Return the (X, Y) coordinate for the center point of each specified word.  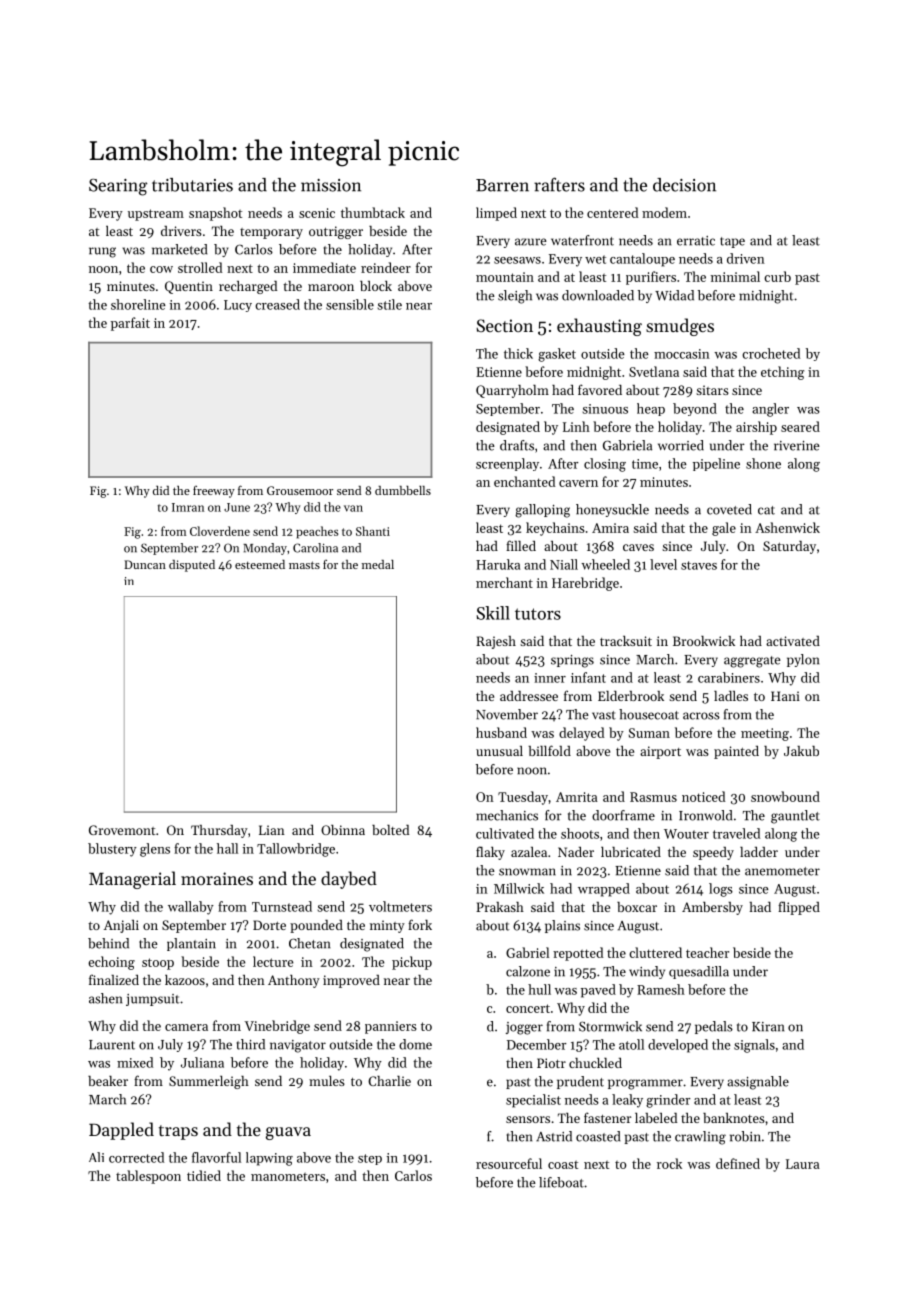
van (353, 508)
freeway (214, 492)
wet (595, 259)
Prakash (500, 907)
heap (651, 409)
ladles (731, 696)
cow (161, 269)
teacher (707, 952)
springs (572, 661)
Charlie (389, 1081)
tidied (204, 1175)
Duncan (145, 564)
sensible (350, 304)
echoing (111, 963)
